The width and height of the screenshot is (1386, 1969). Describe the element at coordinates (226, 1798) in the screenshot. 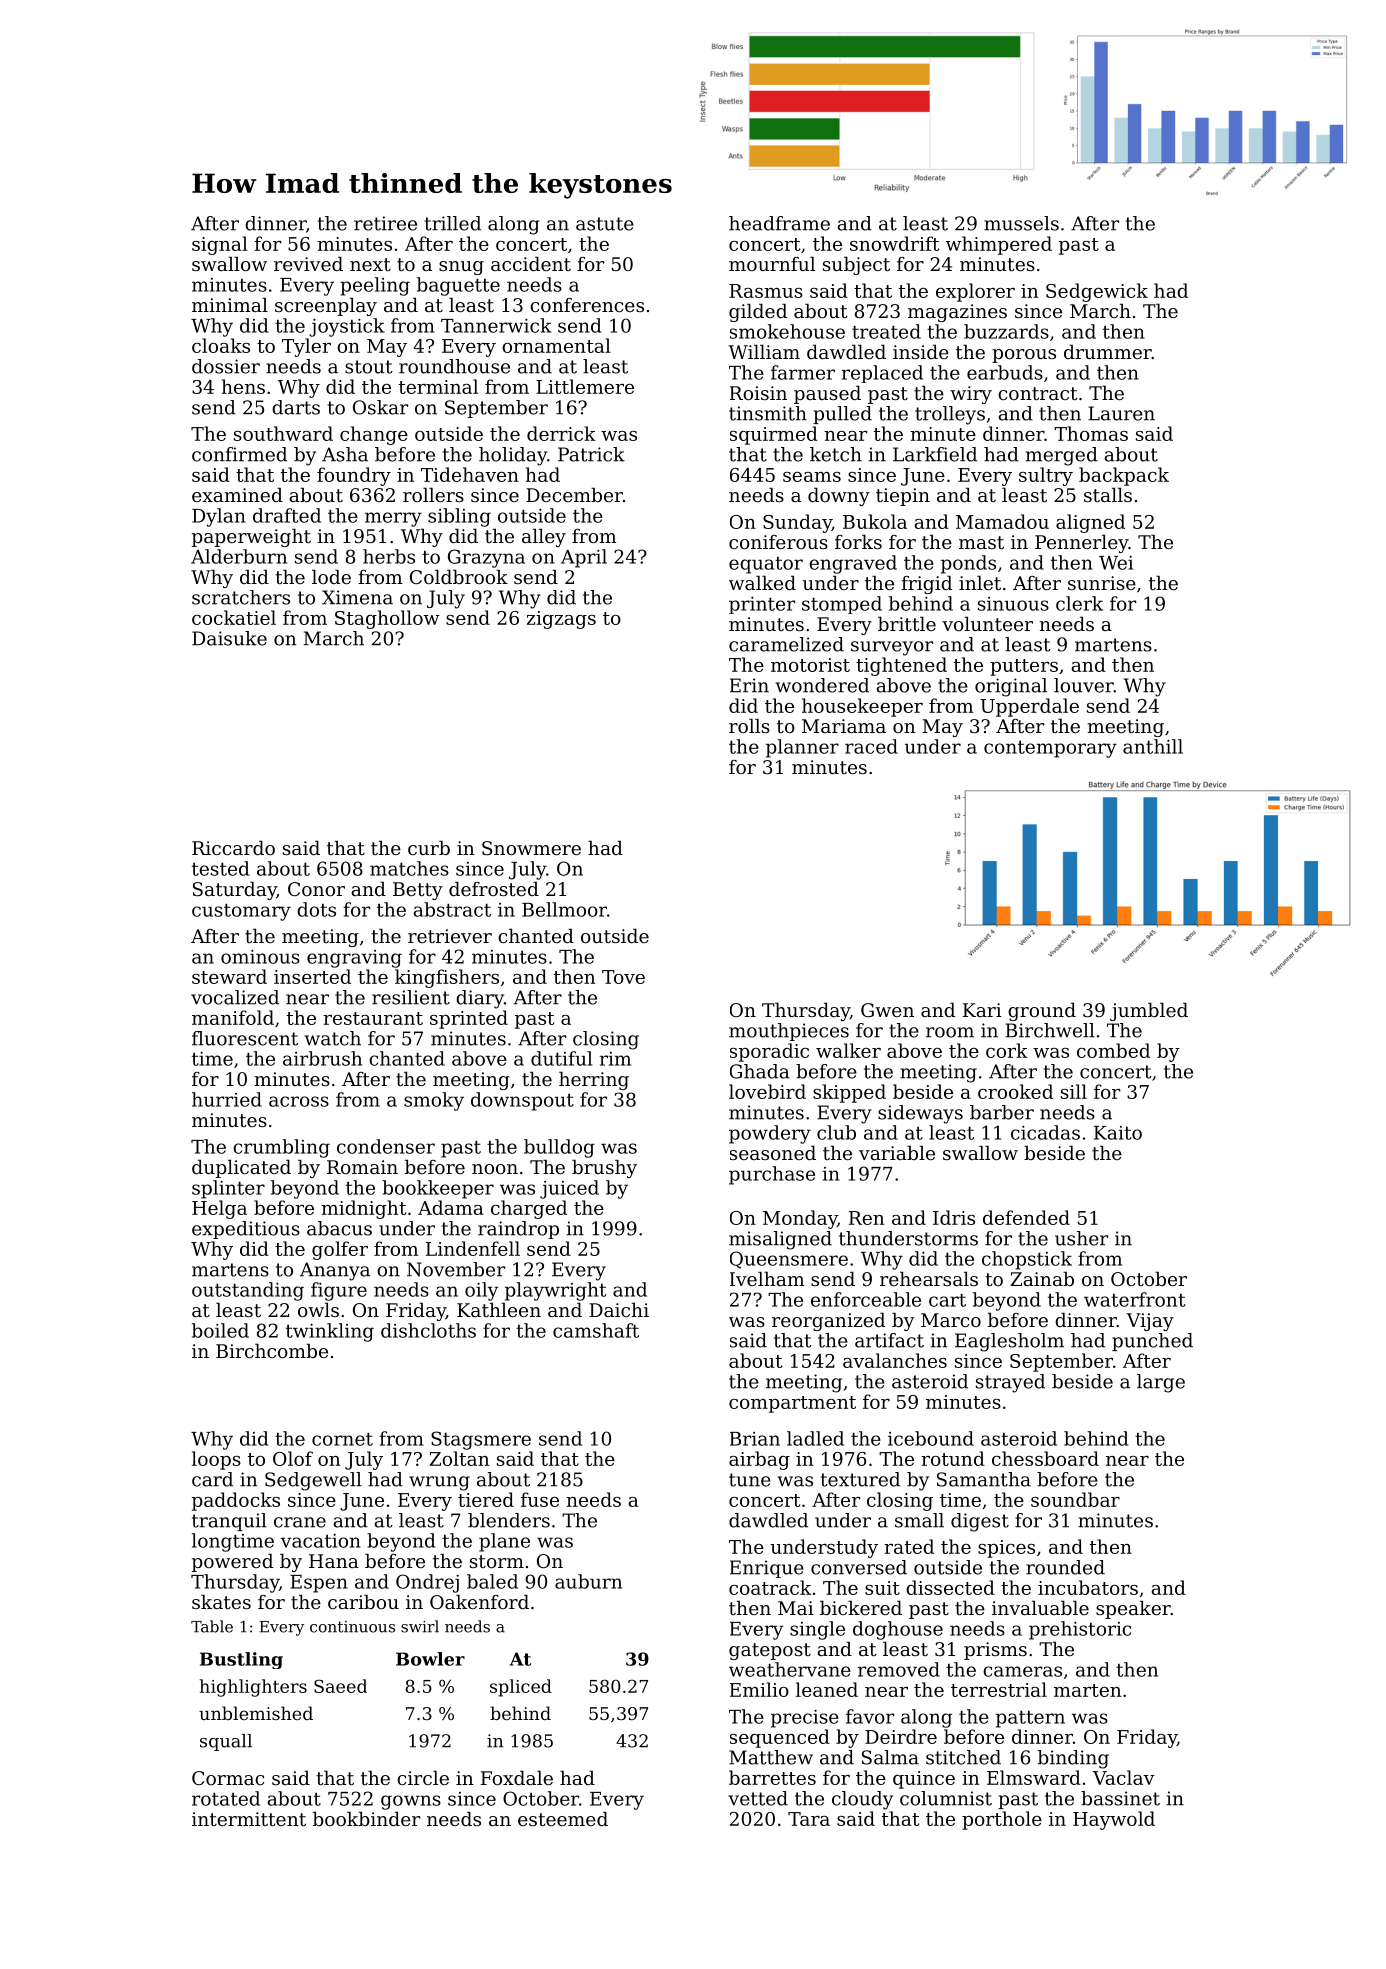

I see `rotated` at that location.
